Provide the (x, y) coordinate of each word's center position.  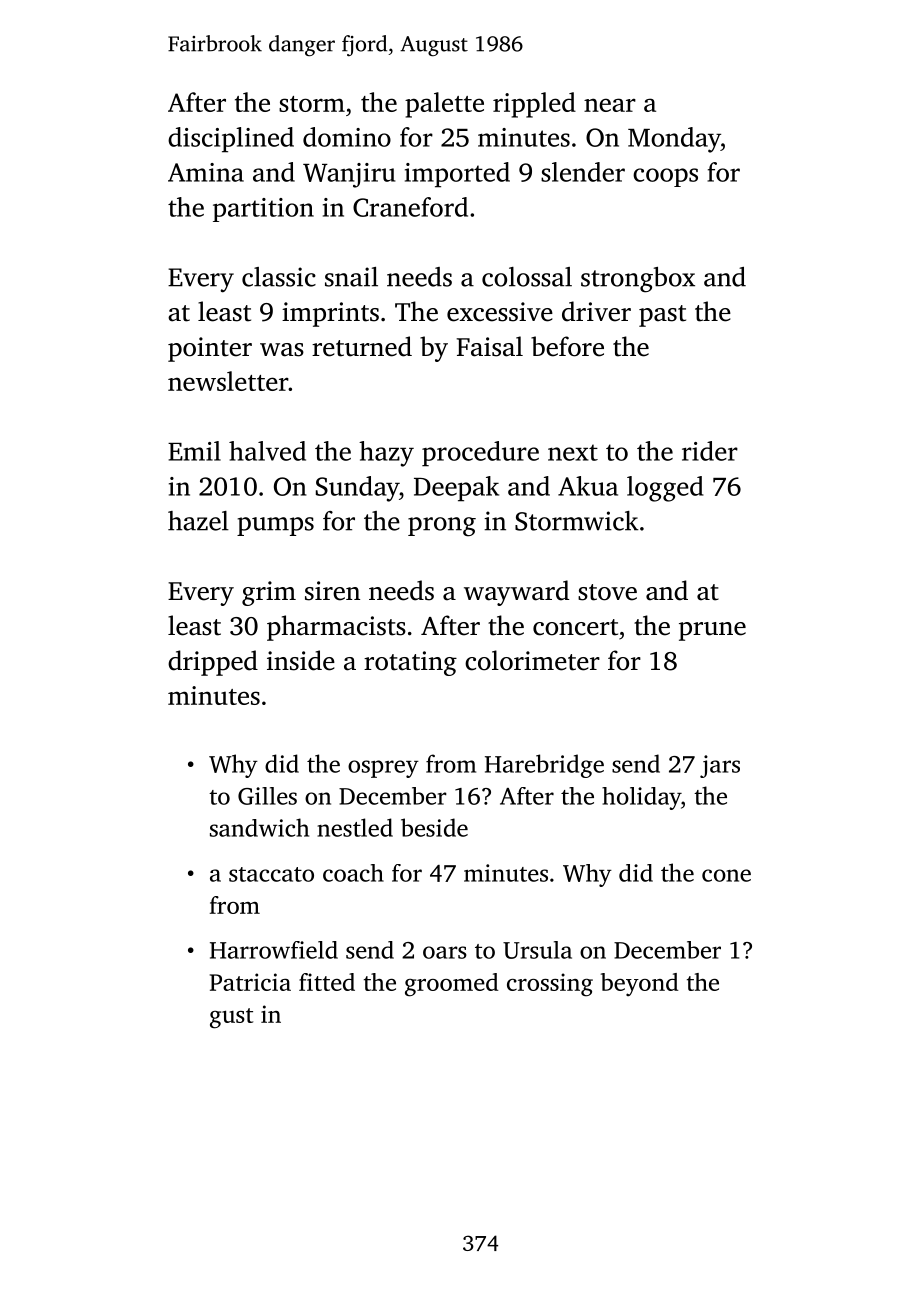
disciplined (231, 140)
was (282, 350)
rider (710, 451)
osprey (383, 769)
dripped (213, 663)
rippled (534, 105)
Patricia (250, 982)
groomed (451, 985)
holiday (641, 798)
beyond (639, 984)
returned (362, 346)
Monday (674, 140)
